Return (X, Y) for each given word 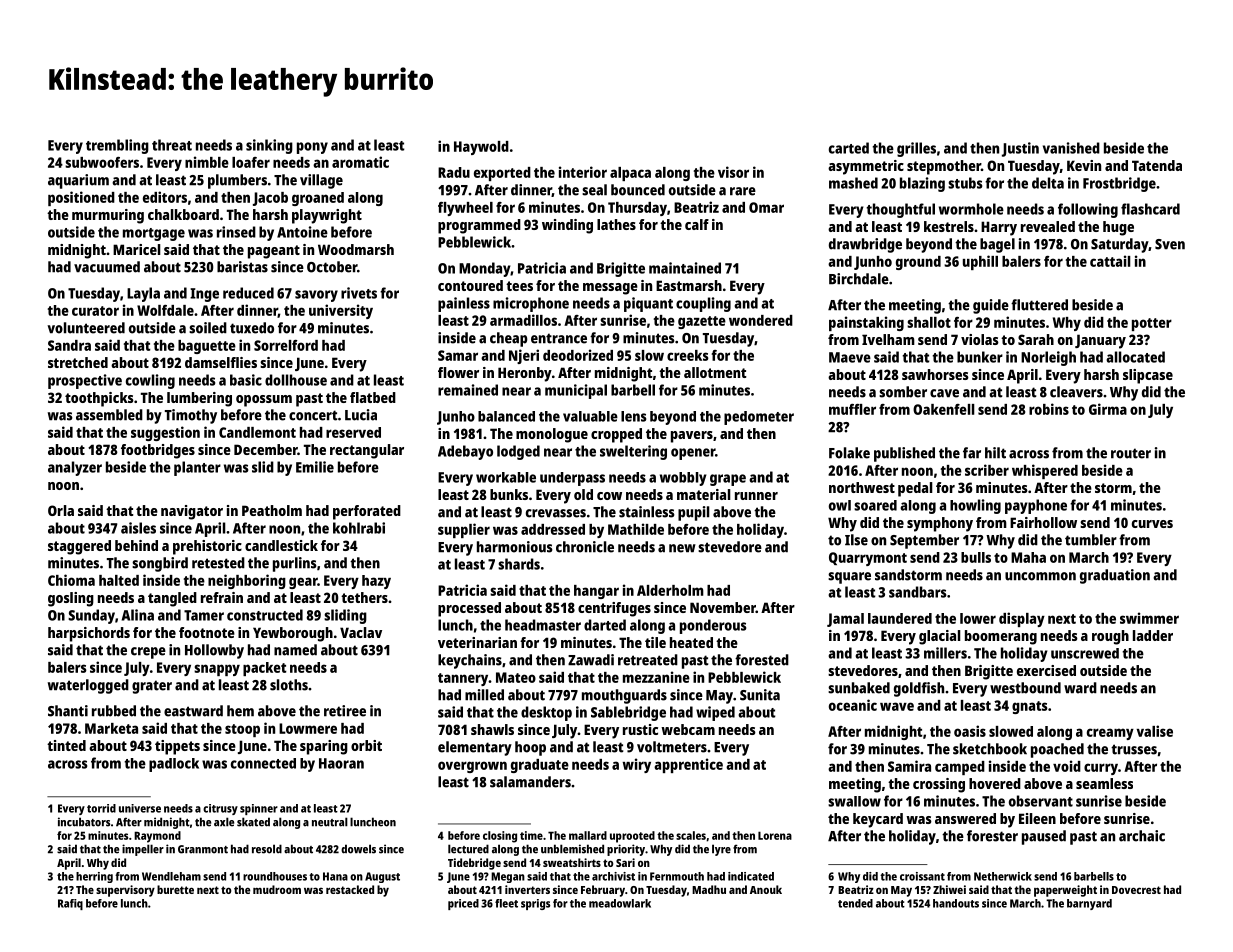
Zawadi (591, 660)
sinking (269, 146)
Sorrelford (286, 345)
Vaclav (361, 632)
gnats (1030, 707)
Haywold (481, 148)
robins (1049, 409)
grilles (916, 149)
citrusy (220, 809)
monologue (552, 435)
